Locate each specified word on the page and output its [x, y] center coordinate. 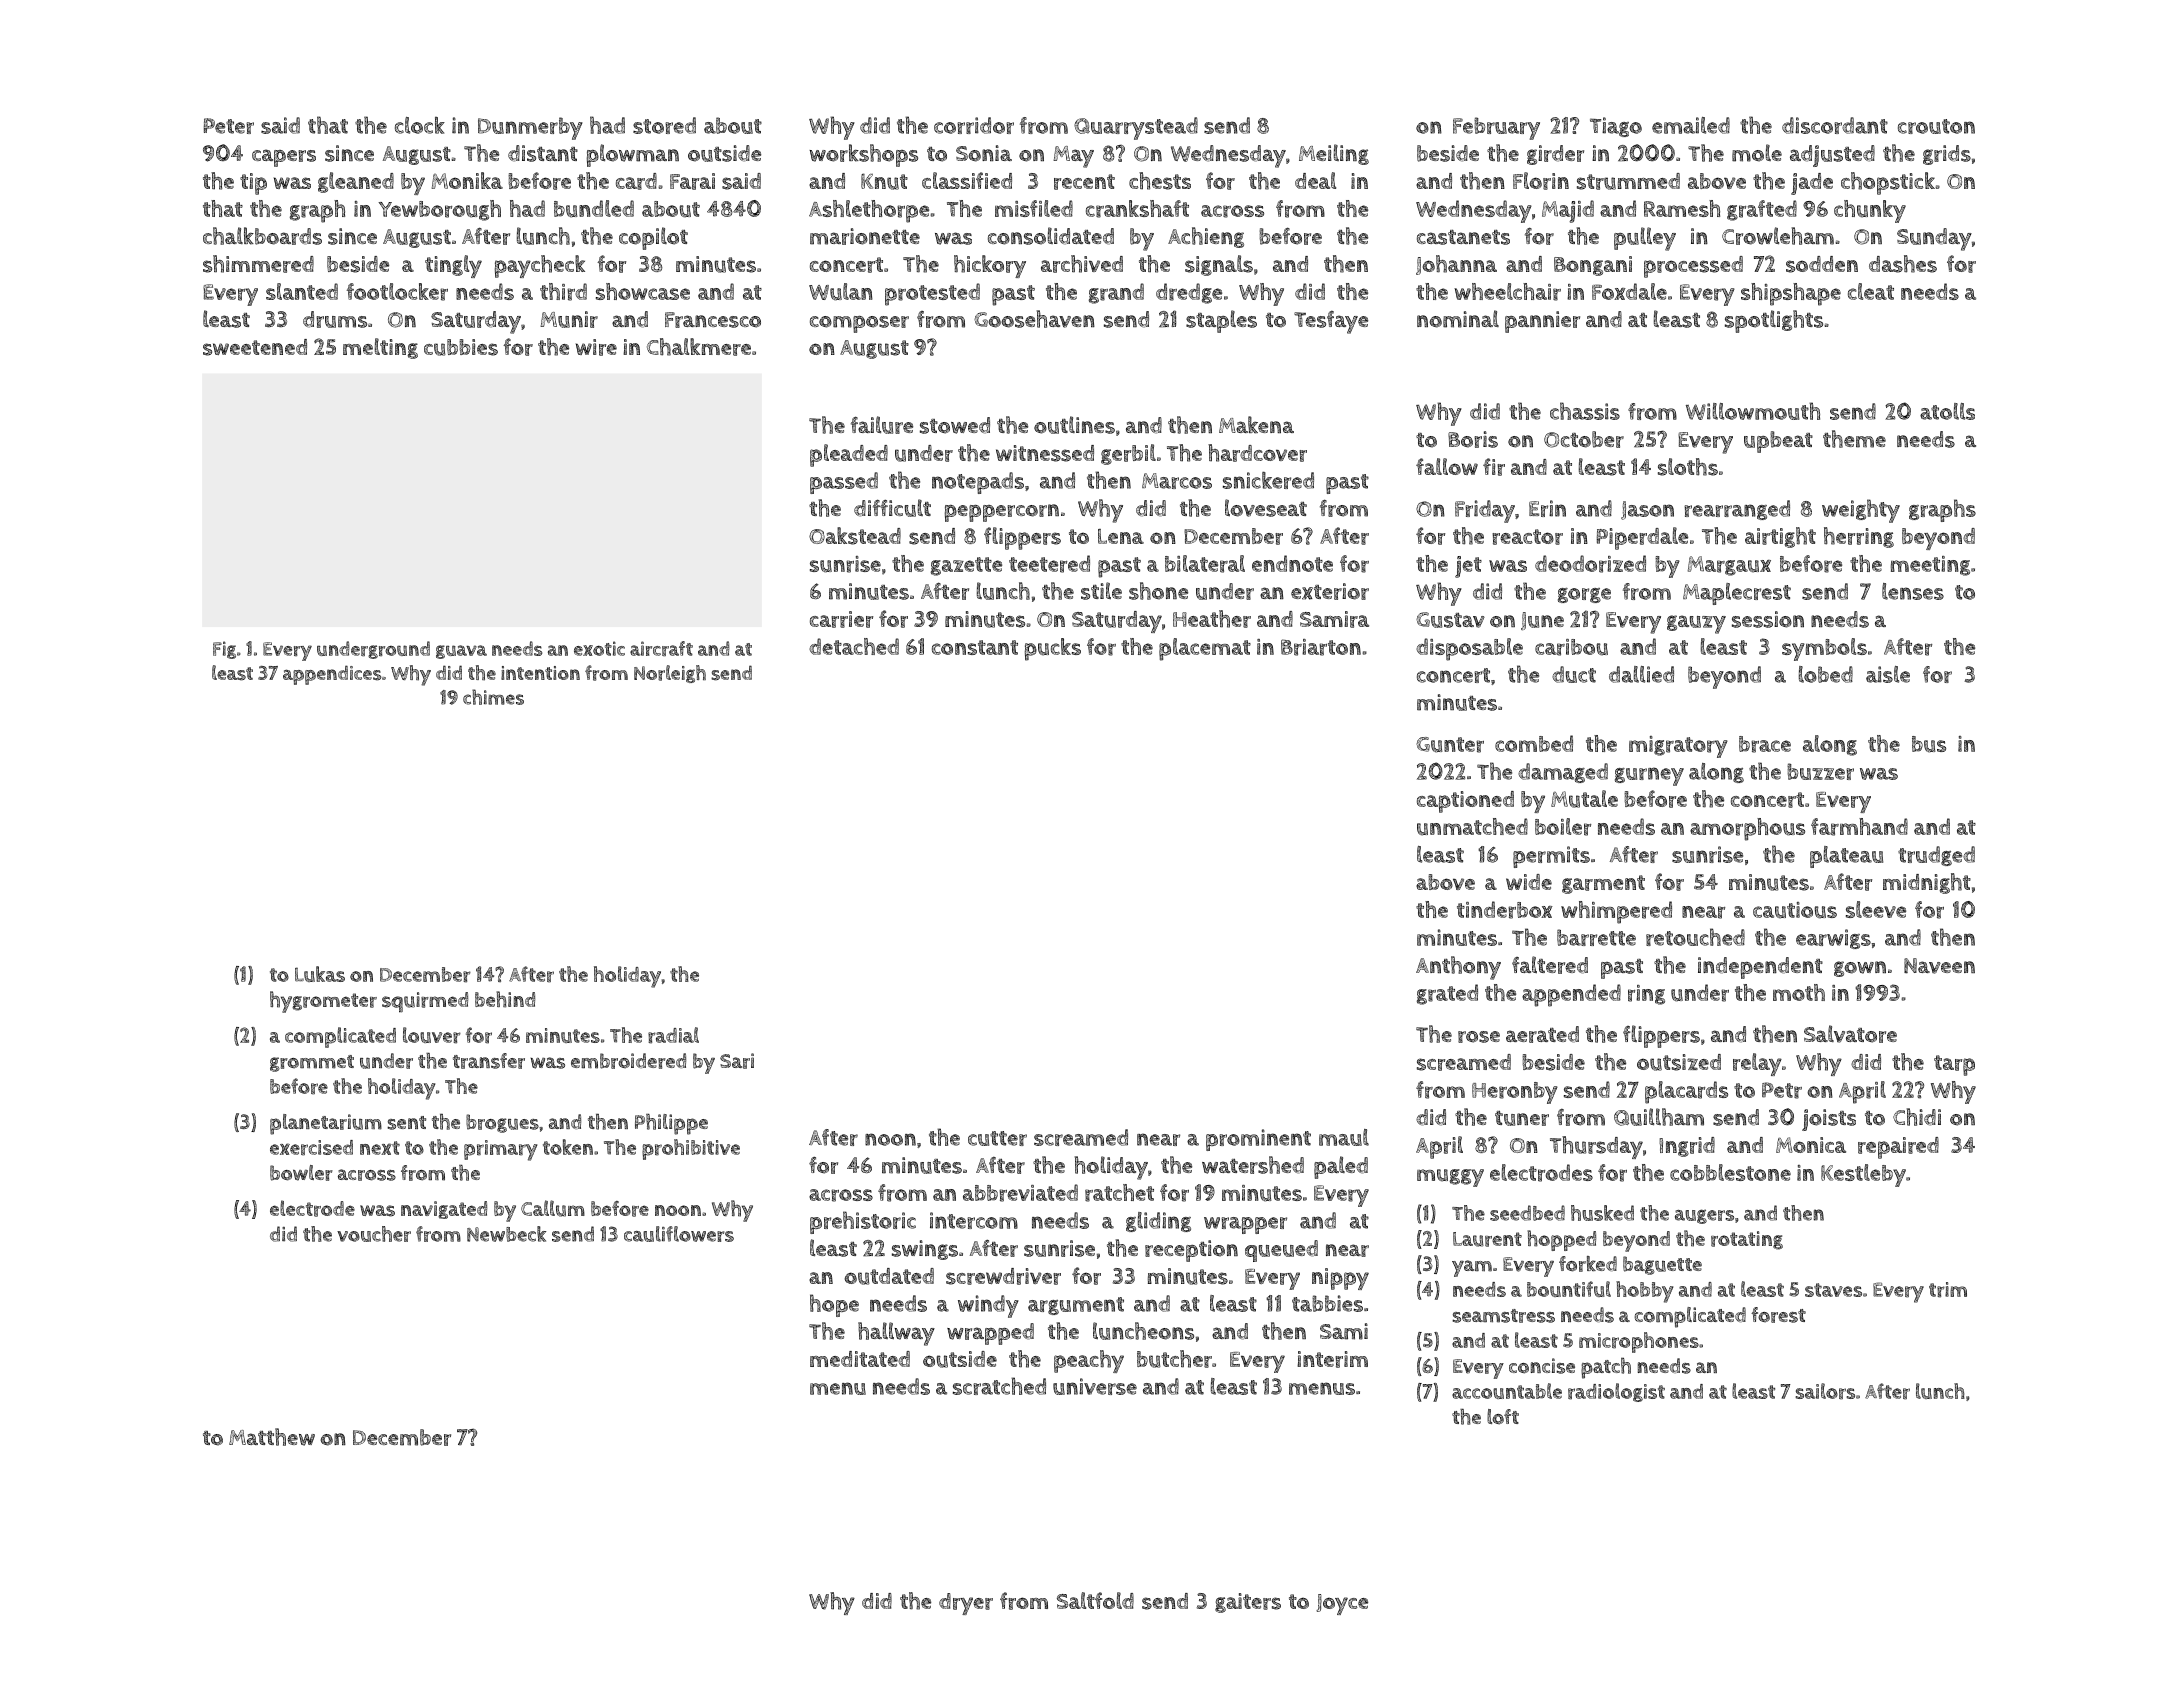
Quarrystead [1136, 128]
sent [406, 1123]
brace [1765, 744]
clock [420, 125]
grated [1447, 994]
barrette [1596, 937]
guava [461, 652]
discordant [1835, 125]
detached [854, 646]
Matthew [272, 1437]
